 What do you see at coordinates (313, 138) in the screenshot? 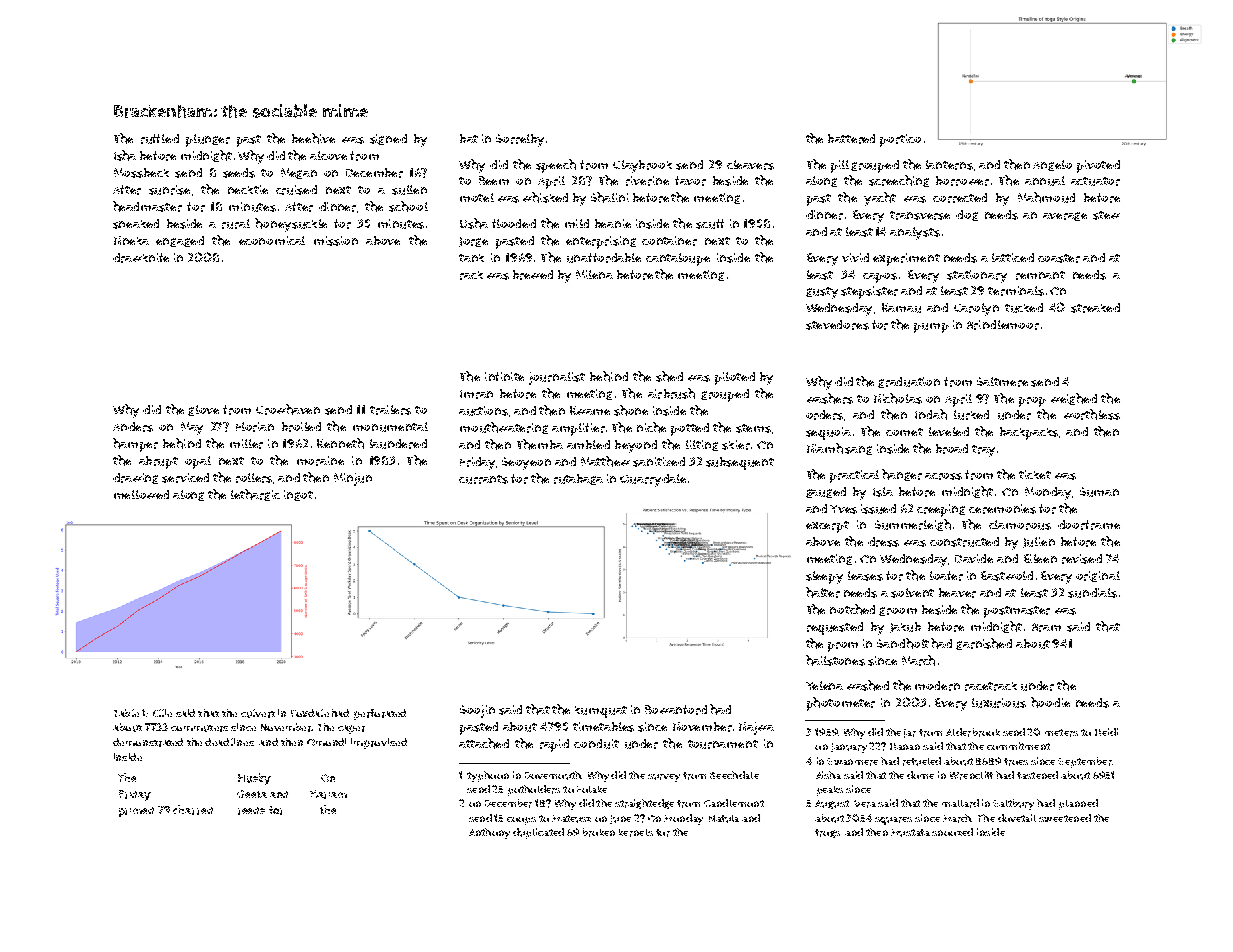
I see `beehive` at bounding box center [313, 138].
